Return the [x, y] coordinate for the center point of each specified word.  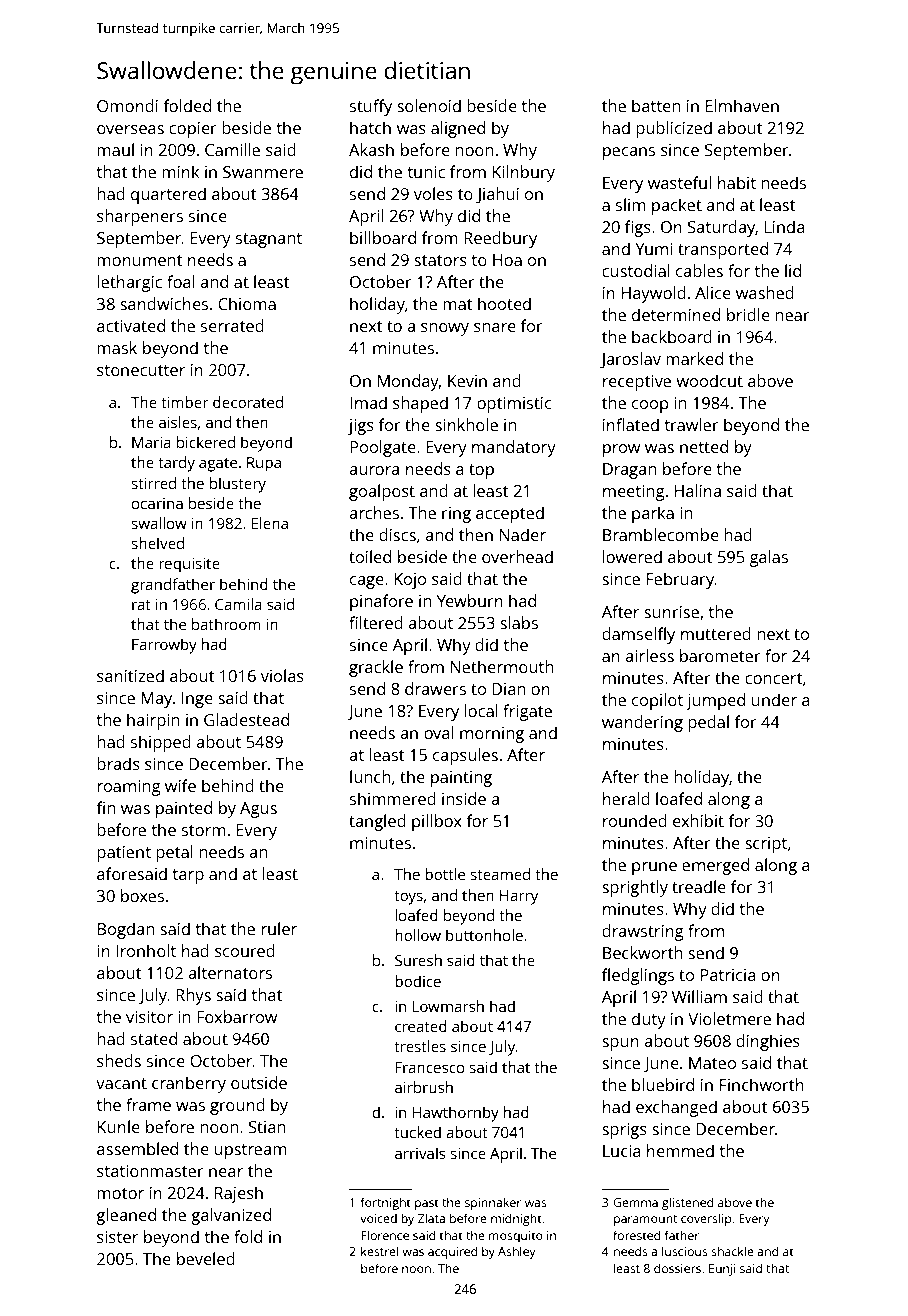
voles [433, 193]
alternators [230, 972]
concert [774, 678]
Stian [267, 1127]
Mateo [712, 1063]
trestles [420, 1046]
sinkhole [466, 424]
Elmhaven [742, 105]
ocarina [157, 503]
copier [193, 130]
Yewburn [470, 600]
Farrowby [164, 646]
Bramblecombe [661, 534]
